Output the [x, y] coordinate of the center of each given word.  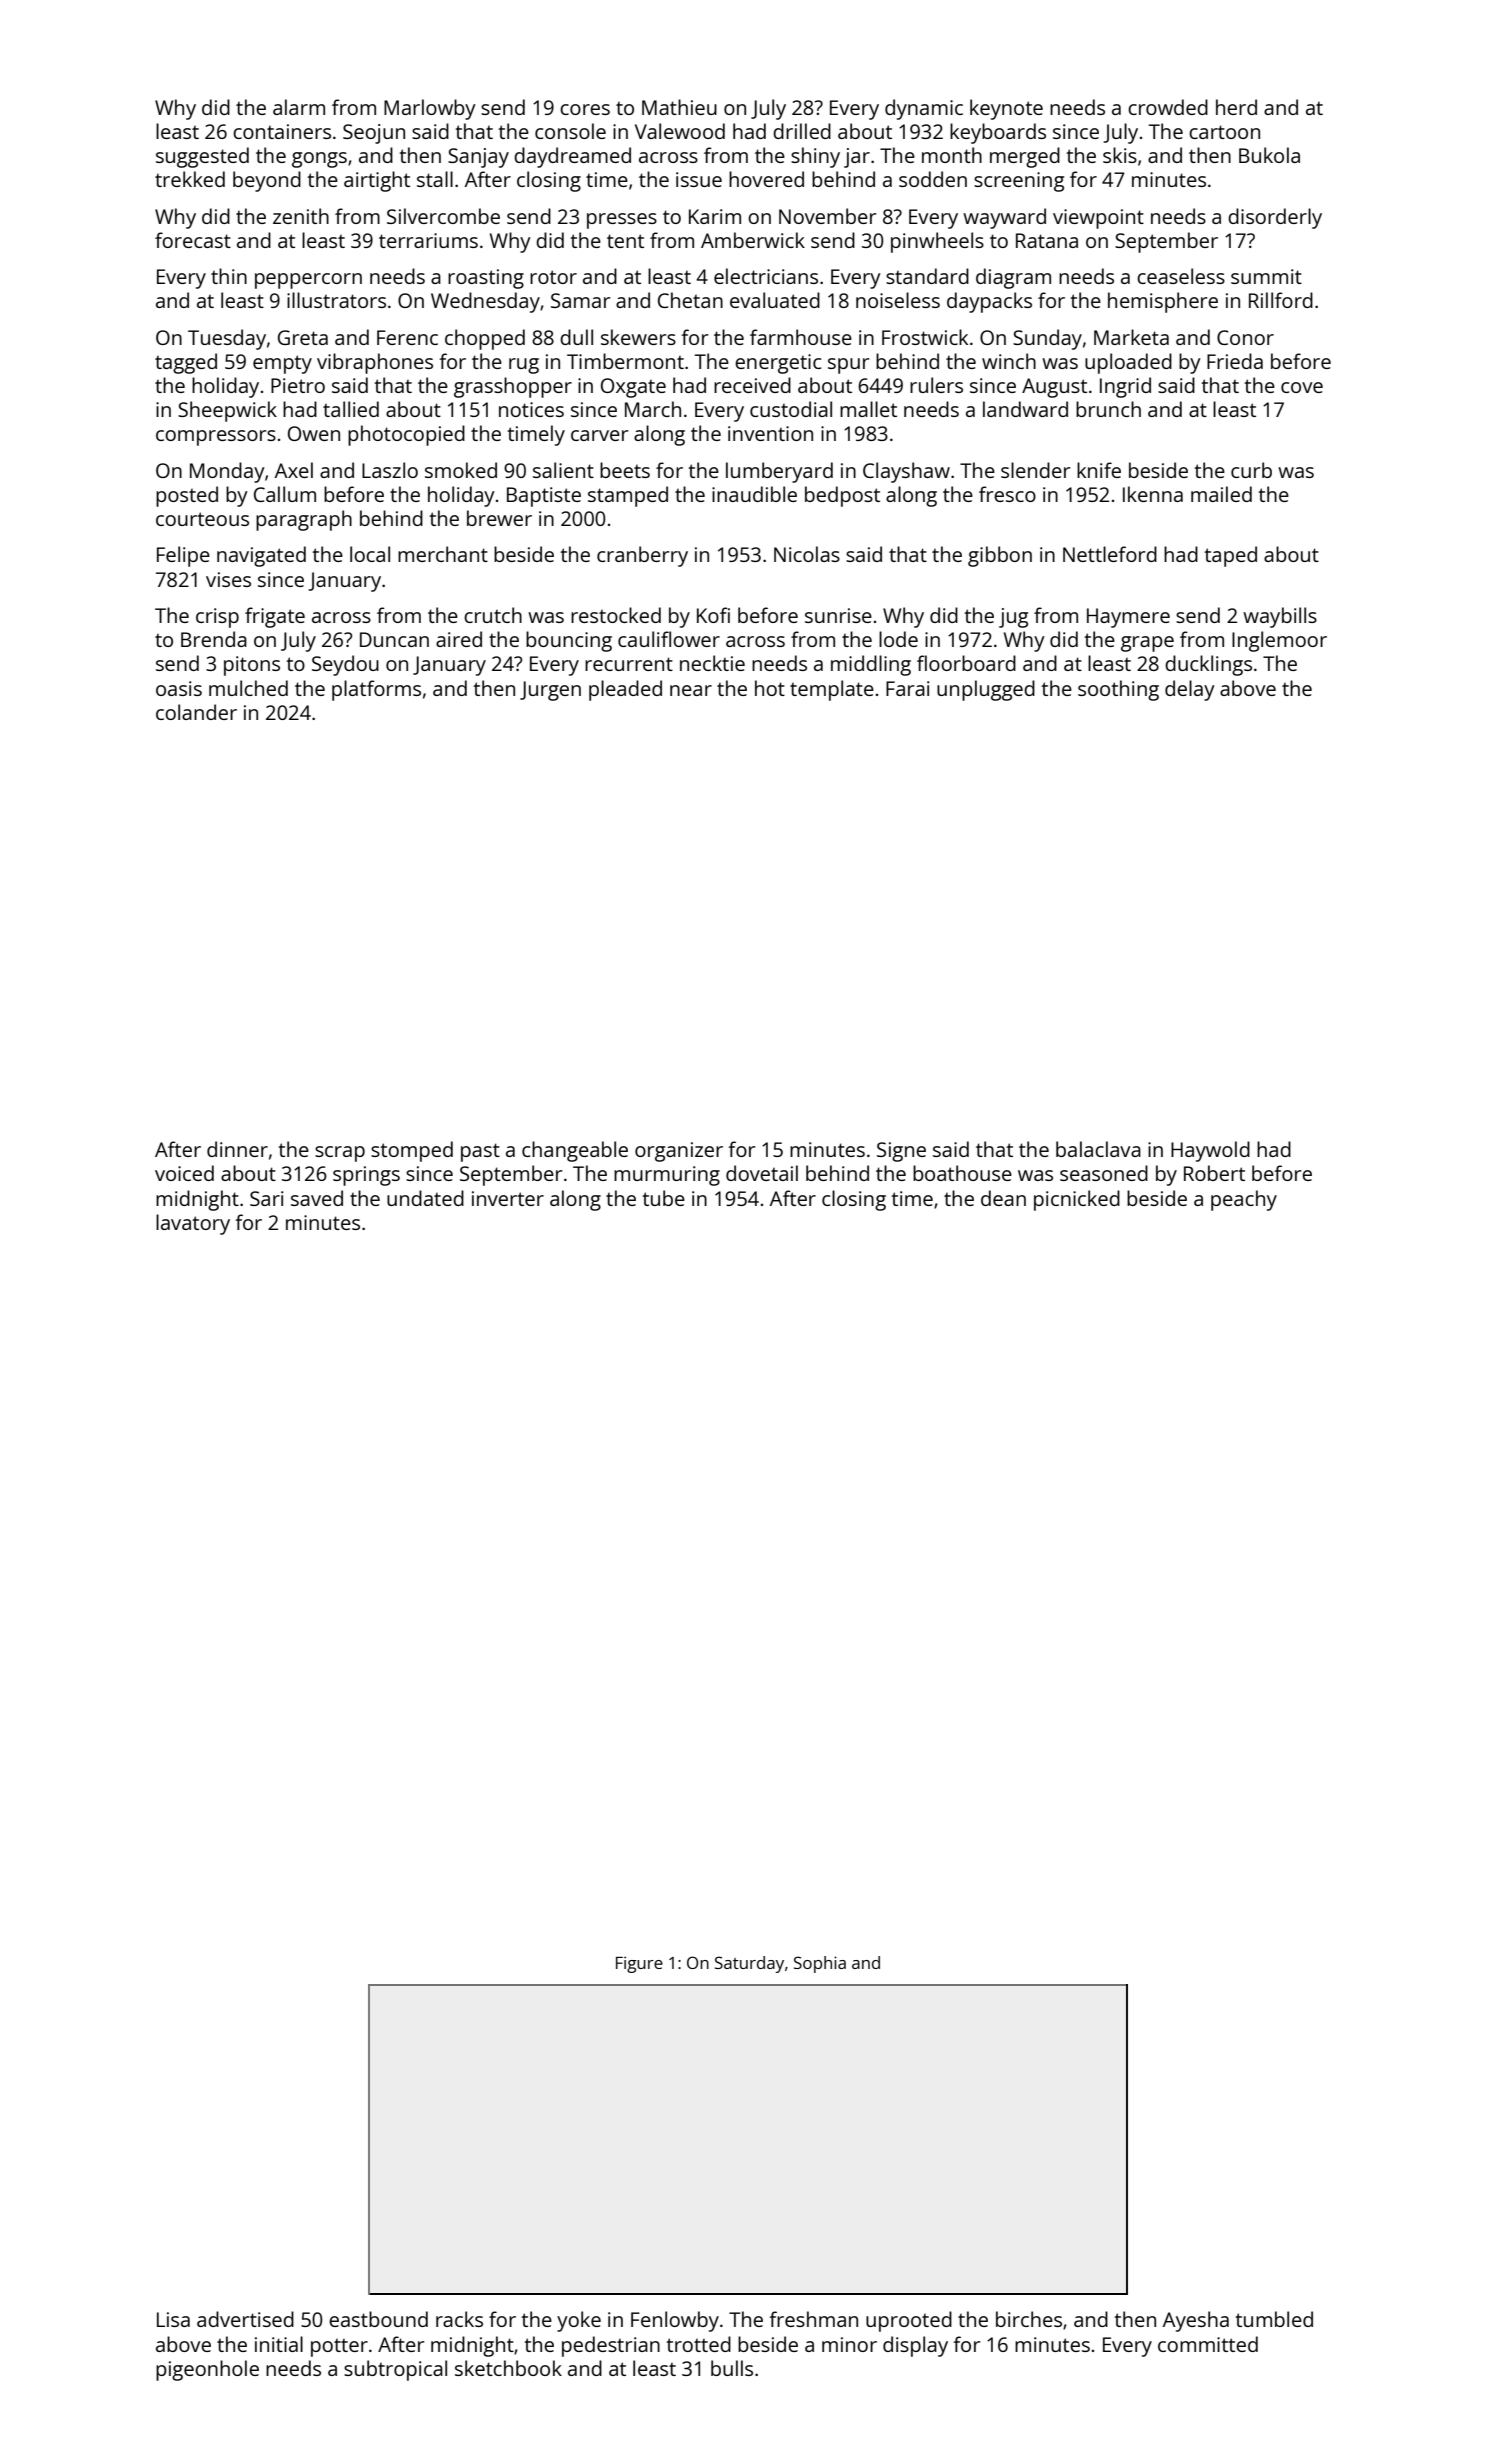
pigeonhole [207, 2370]
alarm [299, 107]
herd [1236, 107]
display [915, 2346]
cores [585, 109]
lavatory [193, 1224]
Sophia [820, 1964]
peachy [1244, 1200]
